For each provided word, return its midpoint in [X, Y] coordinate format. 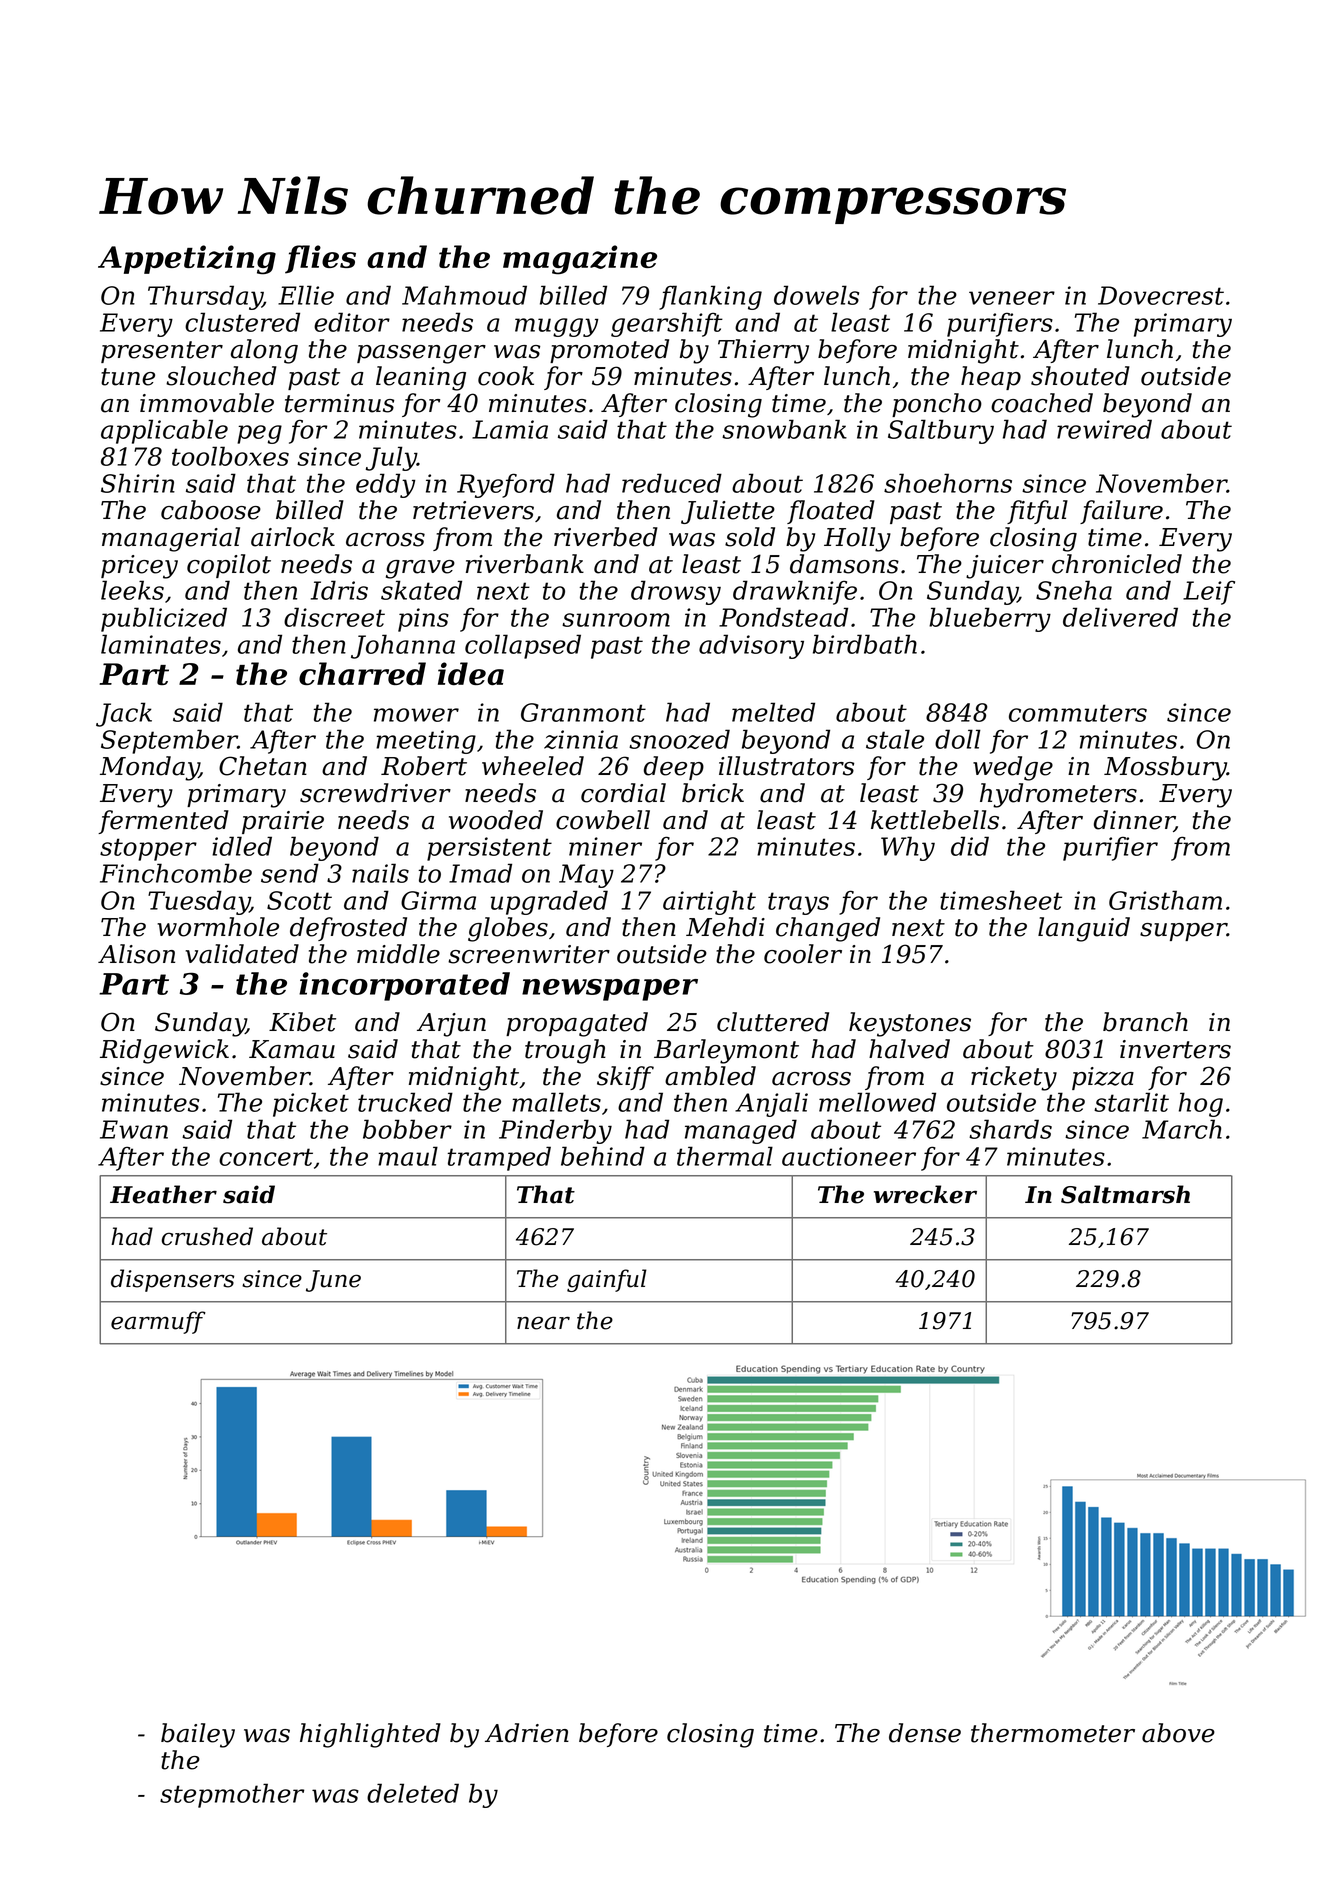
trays [798, 903]
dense [925, 1733]
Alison [136, 954]
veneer [1012, 298]
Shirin [138, 483]
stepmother [232, 1795]
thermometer [1053, 1733]
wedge [1013, 768]
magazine [580, 260]
